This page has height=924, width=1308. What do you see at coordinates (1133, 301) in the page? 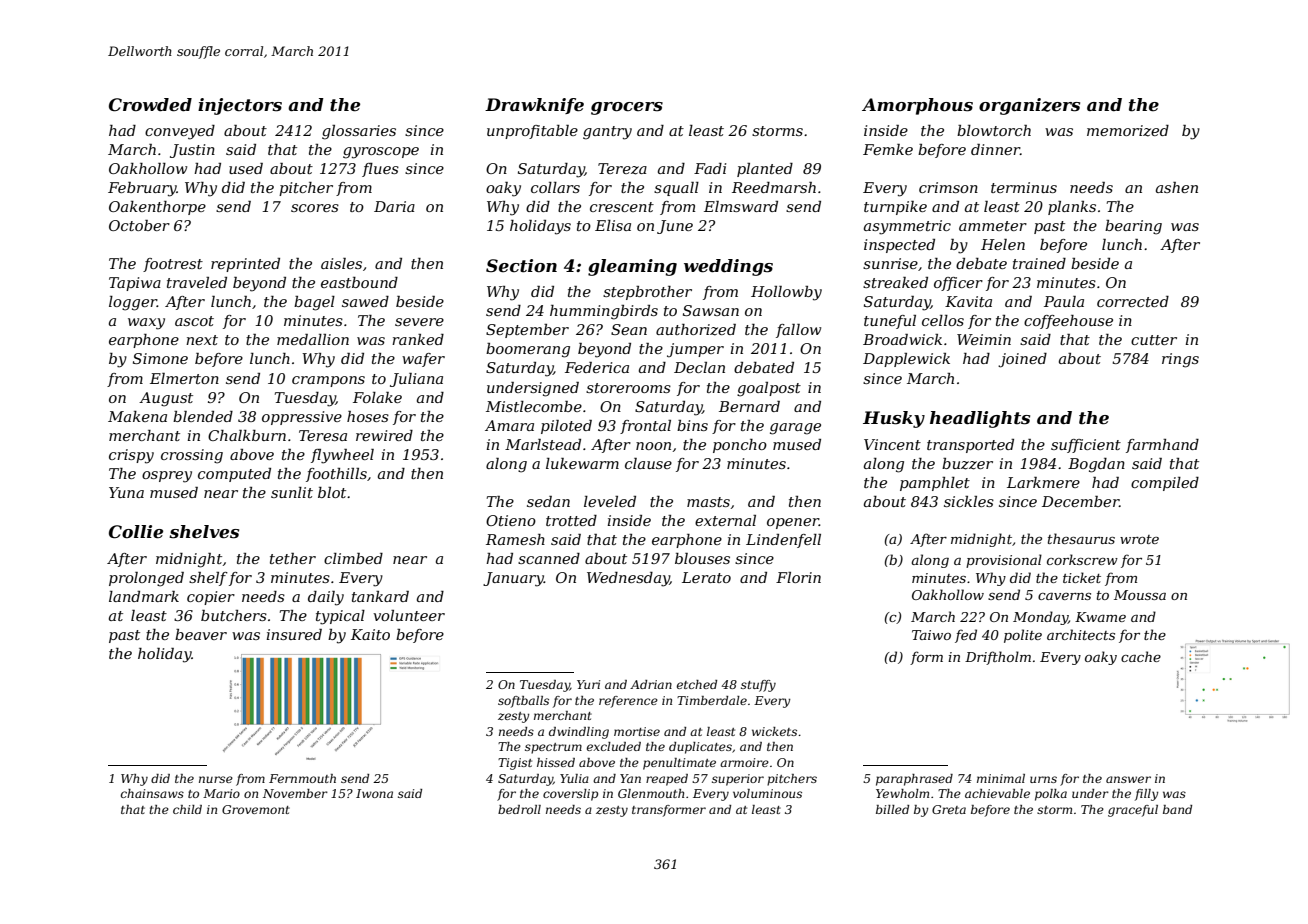
I see `corrected` at bounding box center [1133, 301].
